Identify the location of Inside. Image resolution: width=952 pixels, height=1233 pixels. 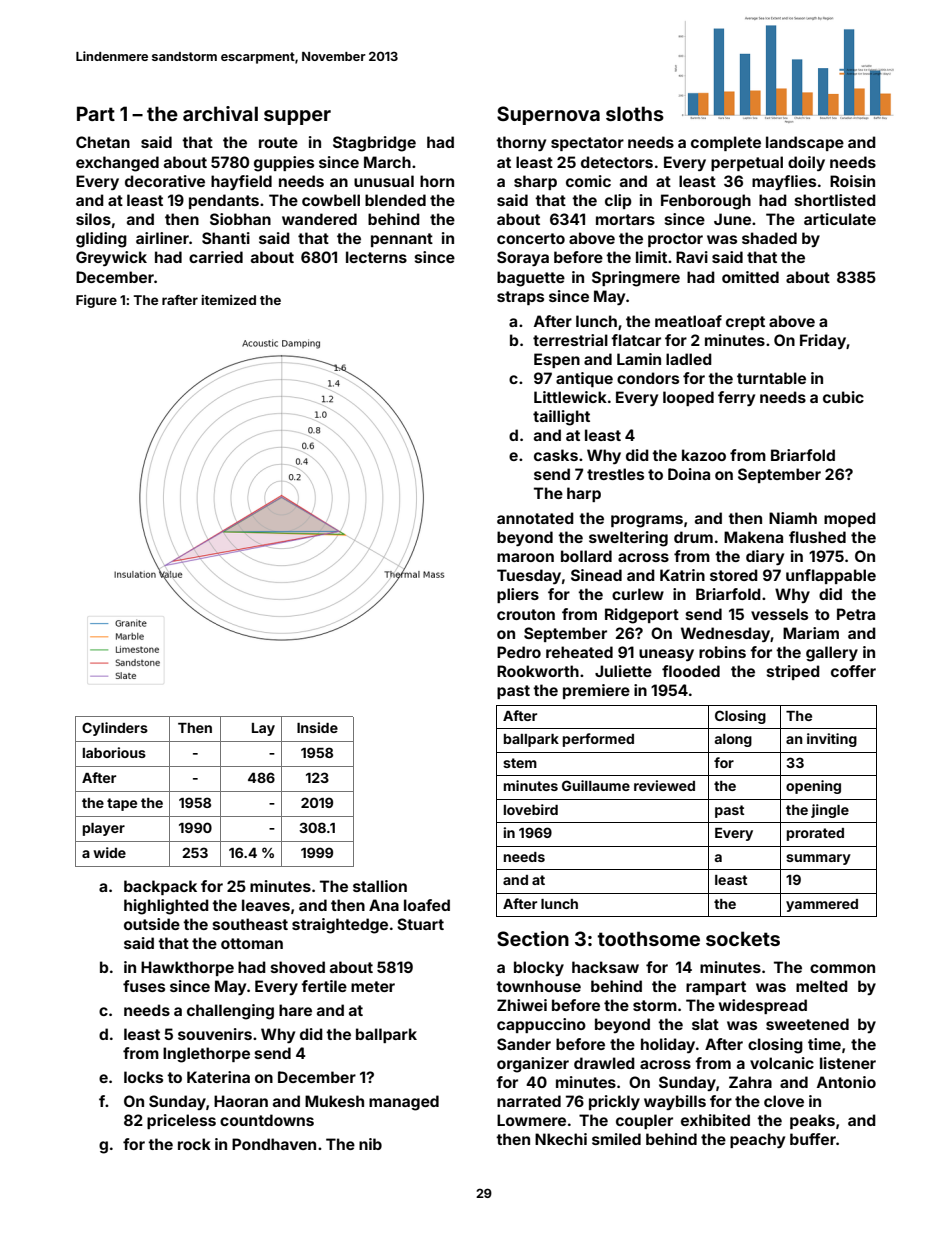
(317, 727).
